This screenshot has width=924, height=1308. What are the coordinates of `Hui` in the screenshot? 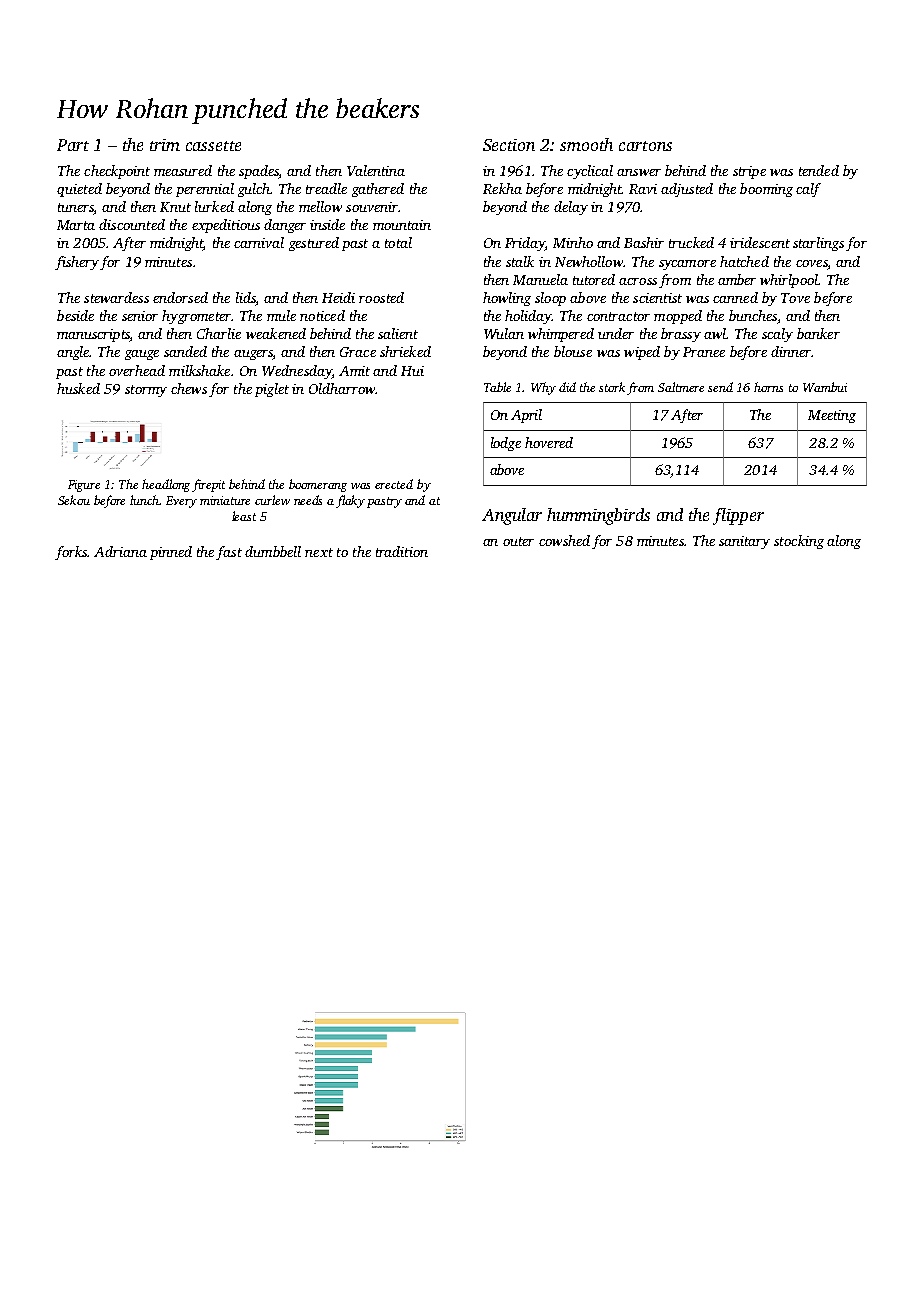 It's located at (412, 371).
